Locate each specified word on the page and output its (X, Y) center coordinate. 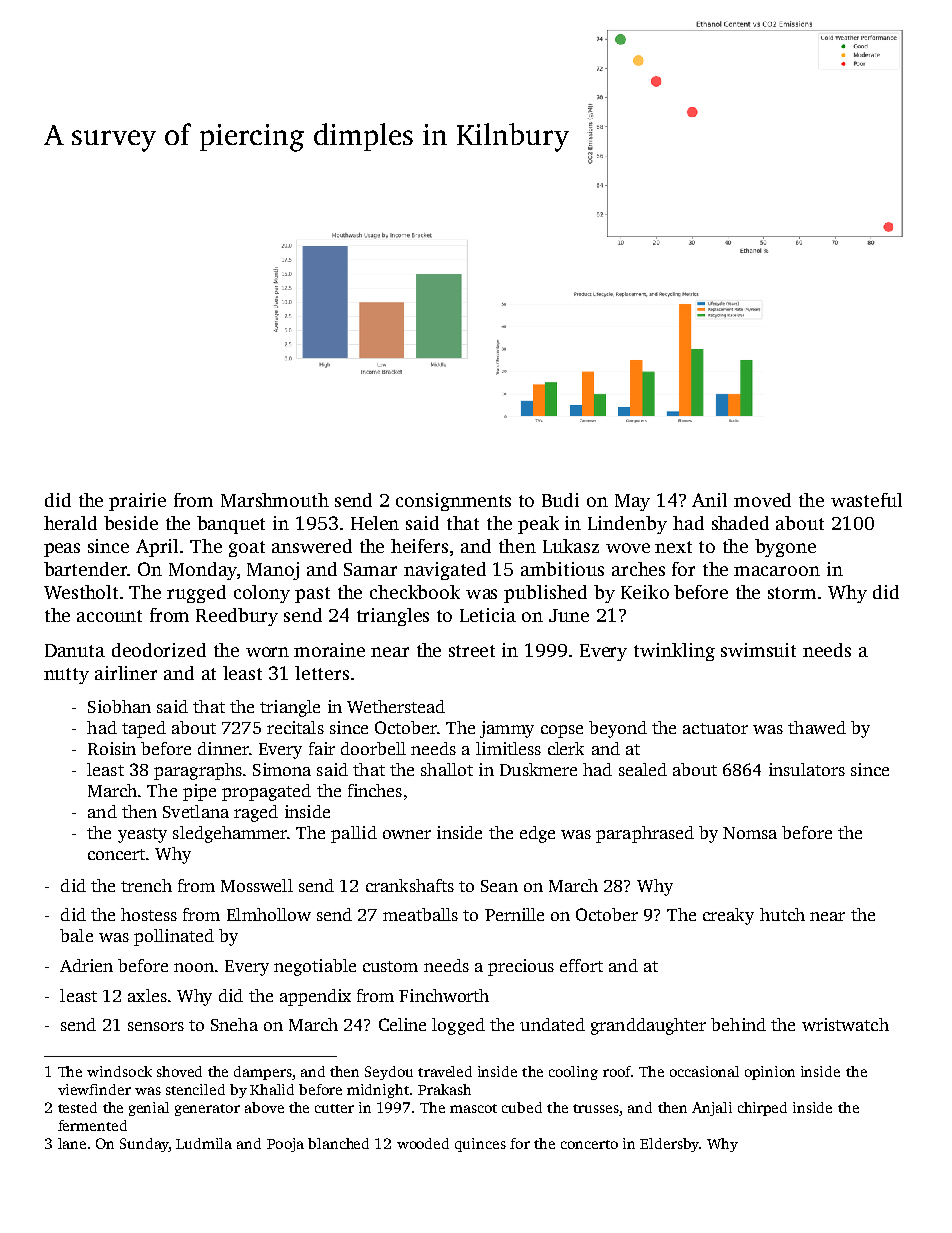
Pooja (285, 1145)
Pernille (514, 914)
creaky (728, 916)
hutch (782, 914)
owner (407, 834)
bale (76, 935)
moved (762, 500)
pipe (199, 792)
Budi (560, 500)
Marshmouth (275, 500)
